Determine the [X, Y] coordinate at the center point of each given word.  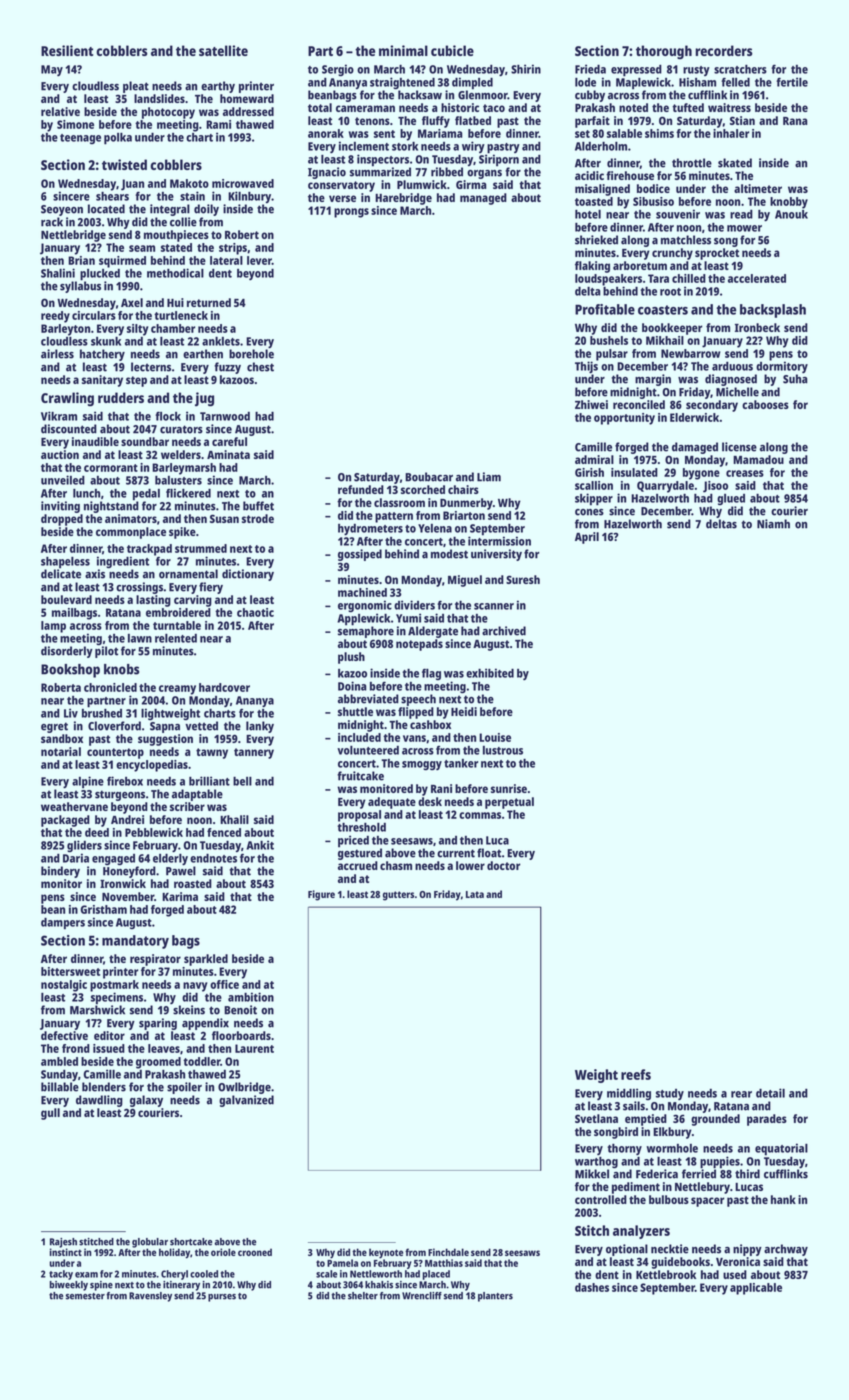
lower [470, 865]
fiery [211, 588]
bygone [701, 474]
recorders [724, 50]
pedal [146, 494]
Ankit [260, 845]
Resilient [67, 50]
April [587, 538]
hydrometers [370, 530]
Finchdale [448, 1252]
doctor [503, 865]
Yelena [435, 528]
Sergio [338, 70]
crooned [255, 1252]
